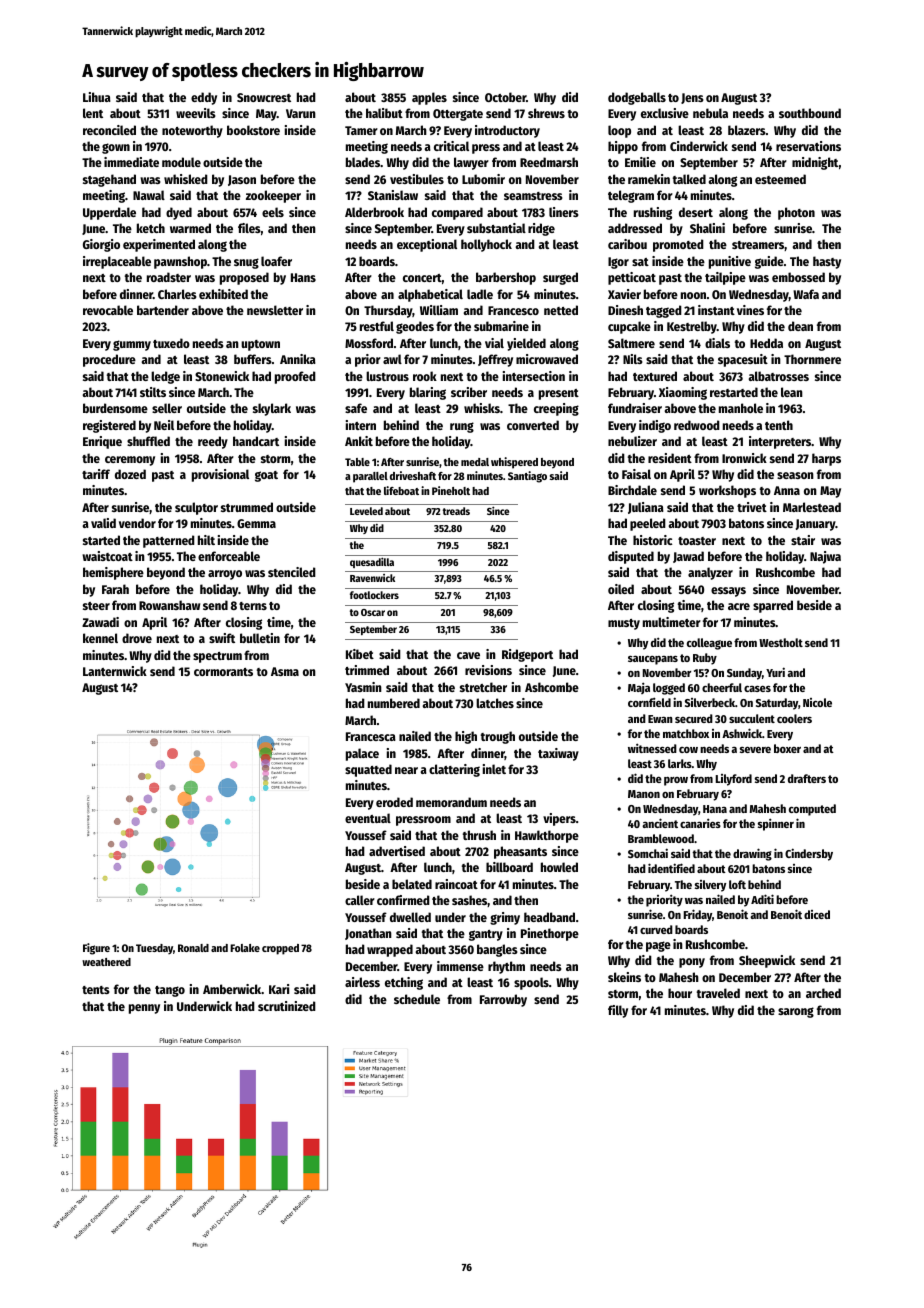  I want to click on files, so click(249, 228).
